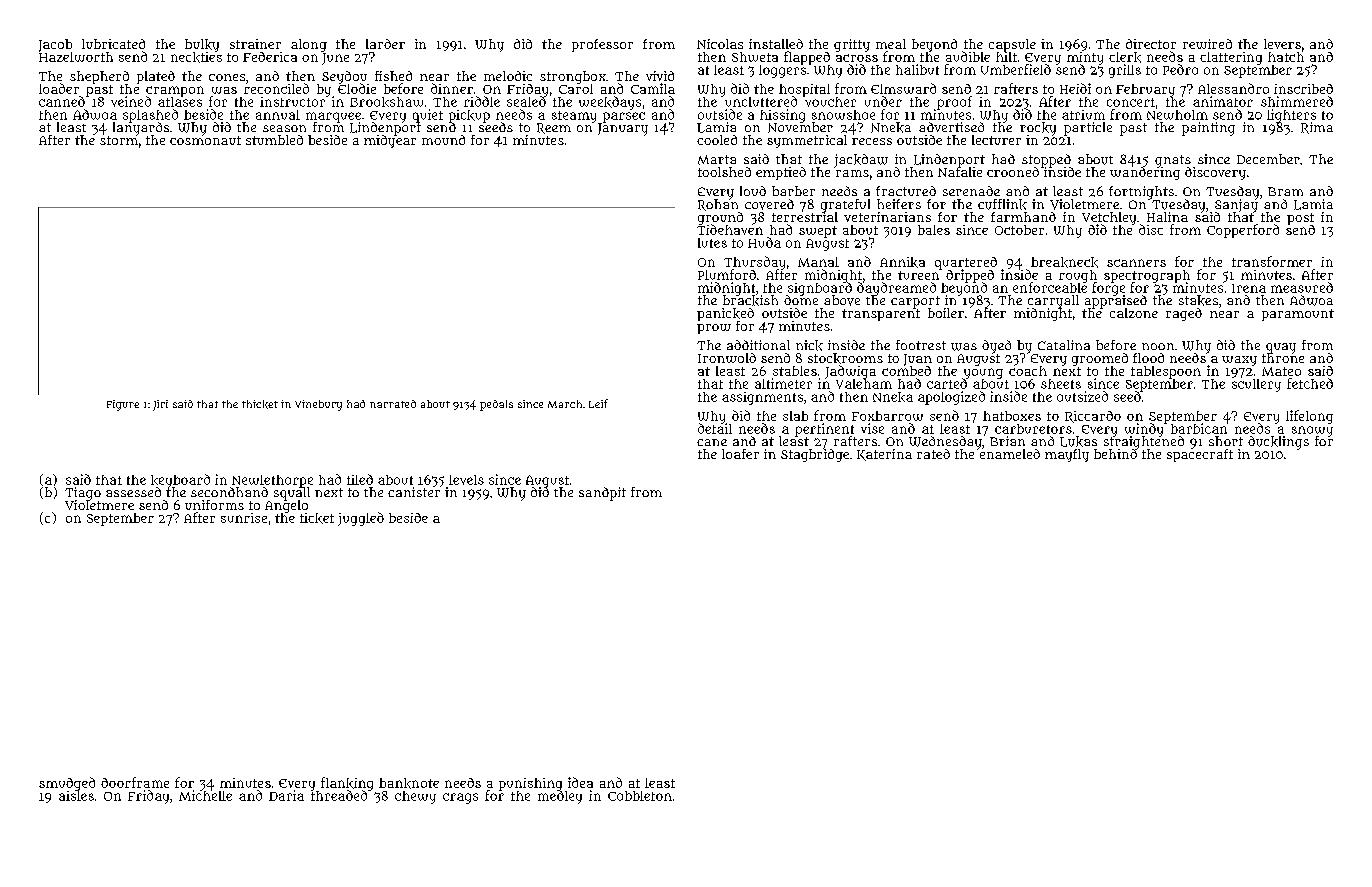 This document has height=887, width=1372. I want to click on juggled, so click(361, 519).
